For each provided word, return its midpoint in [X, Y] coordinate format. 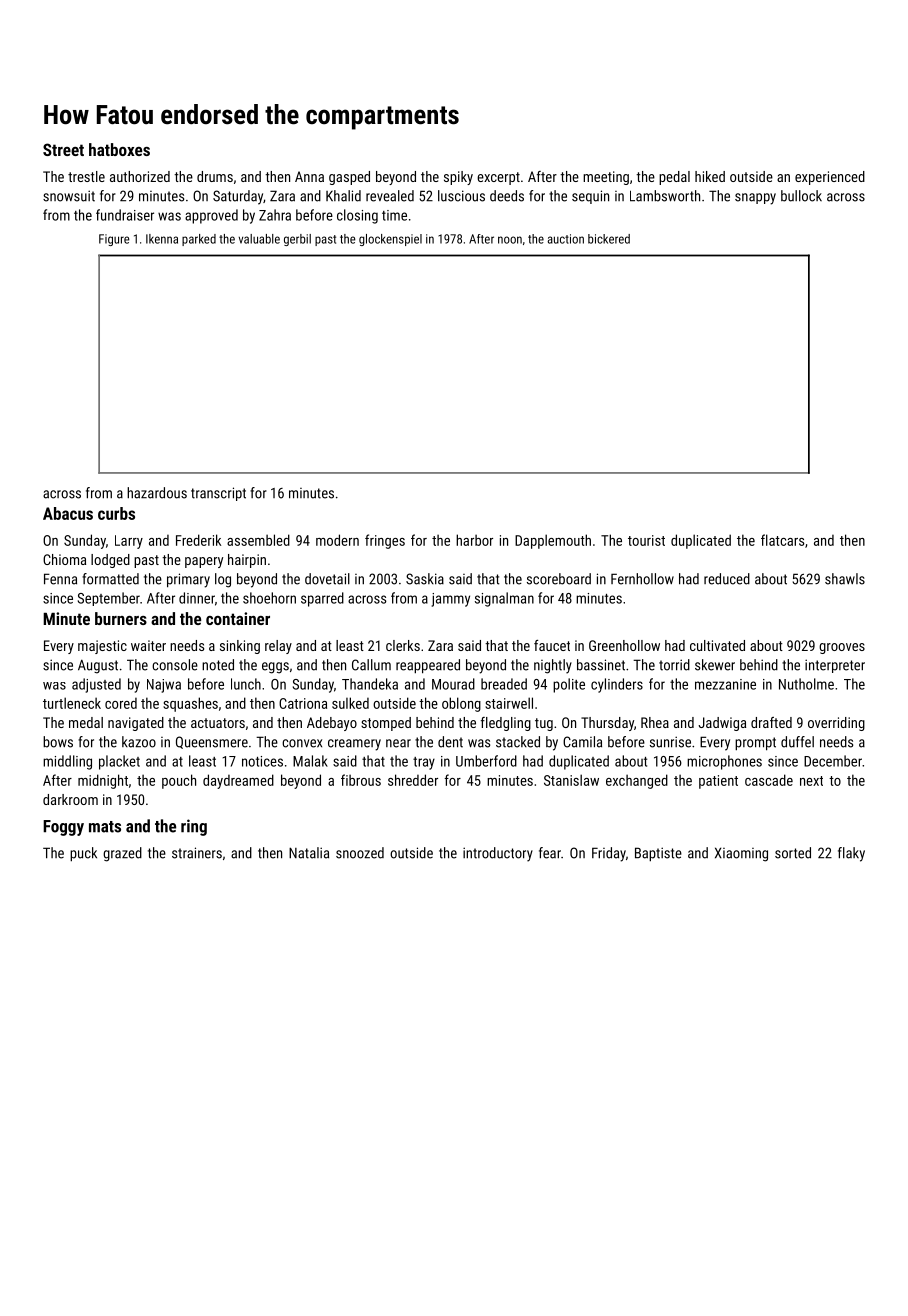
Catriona [303, 703]
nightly [553, 666]
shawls [845, 579]
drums [215, 176]
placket [119, 762]
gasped [349, 178]
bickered [609, 239]
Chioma [64, 559]
